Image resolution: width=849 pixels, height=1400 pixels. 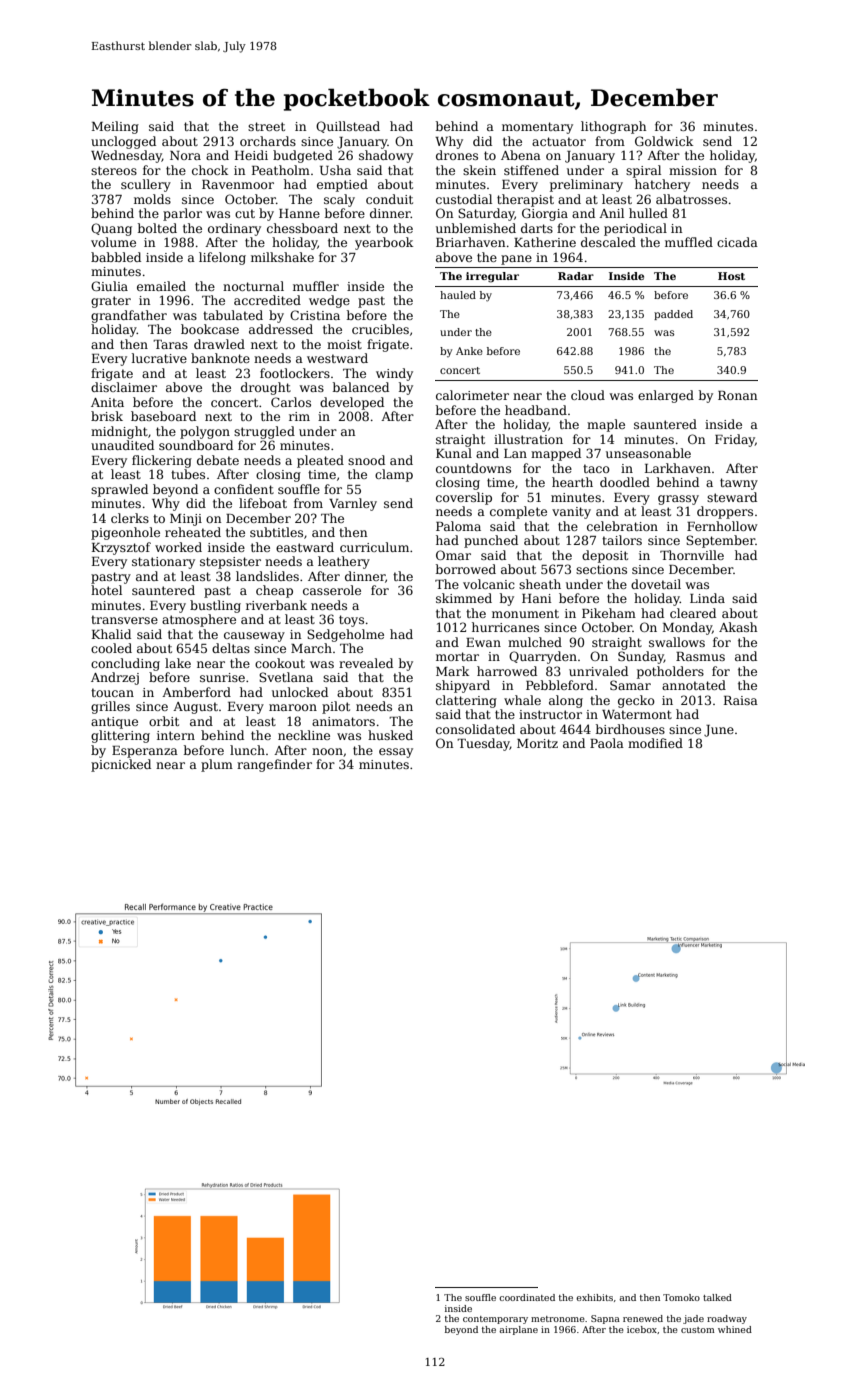 What do you see at coordinates (518, 1330) in the document?
I see `airplane` at bounding box center [518, 1330].
